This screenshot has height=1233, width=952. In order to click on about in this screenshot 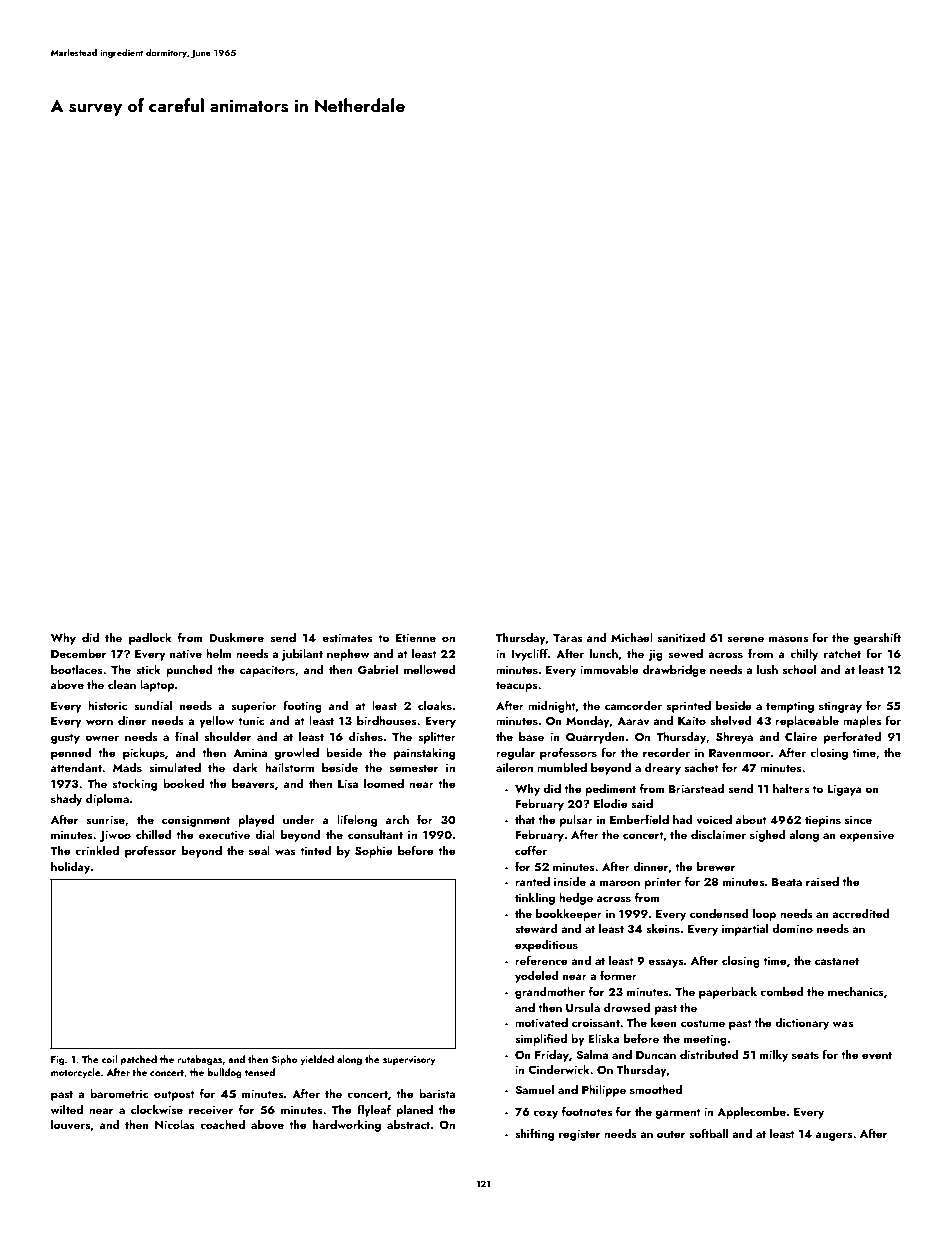, I will do `click(751, 819)`.
